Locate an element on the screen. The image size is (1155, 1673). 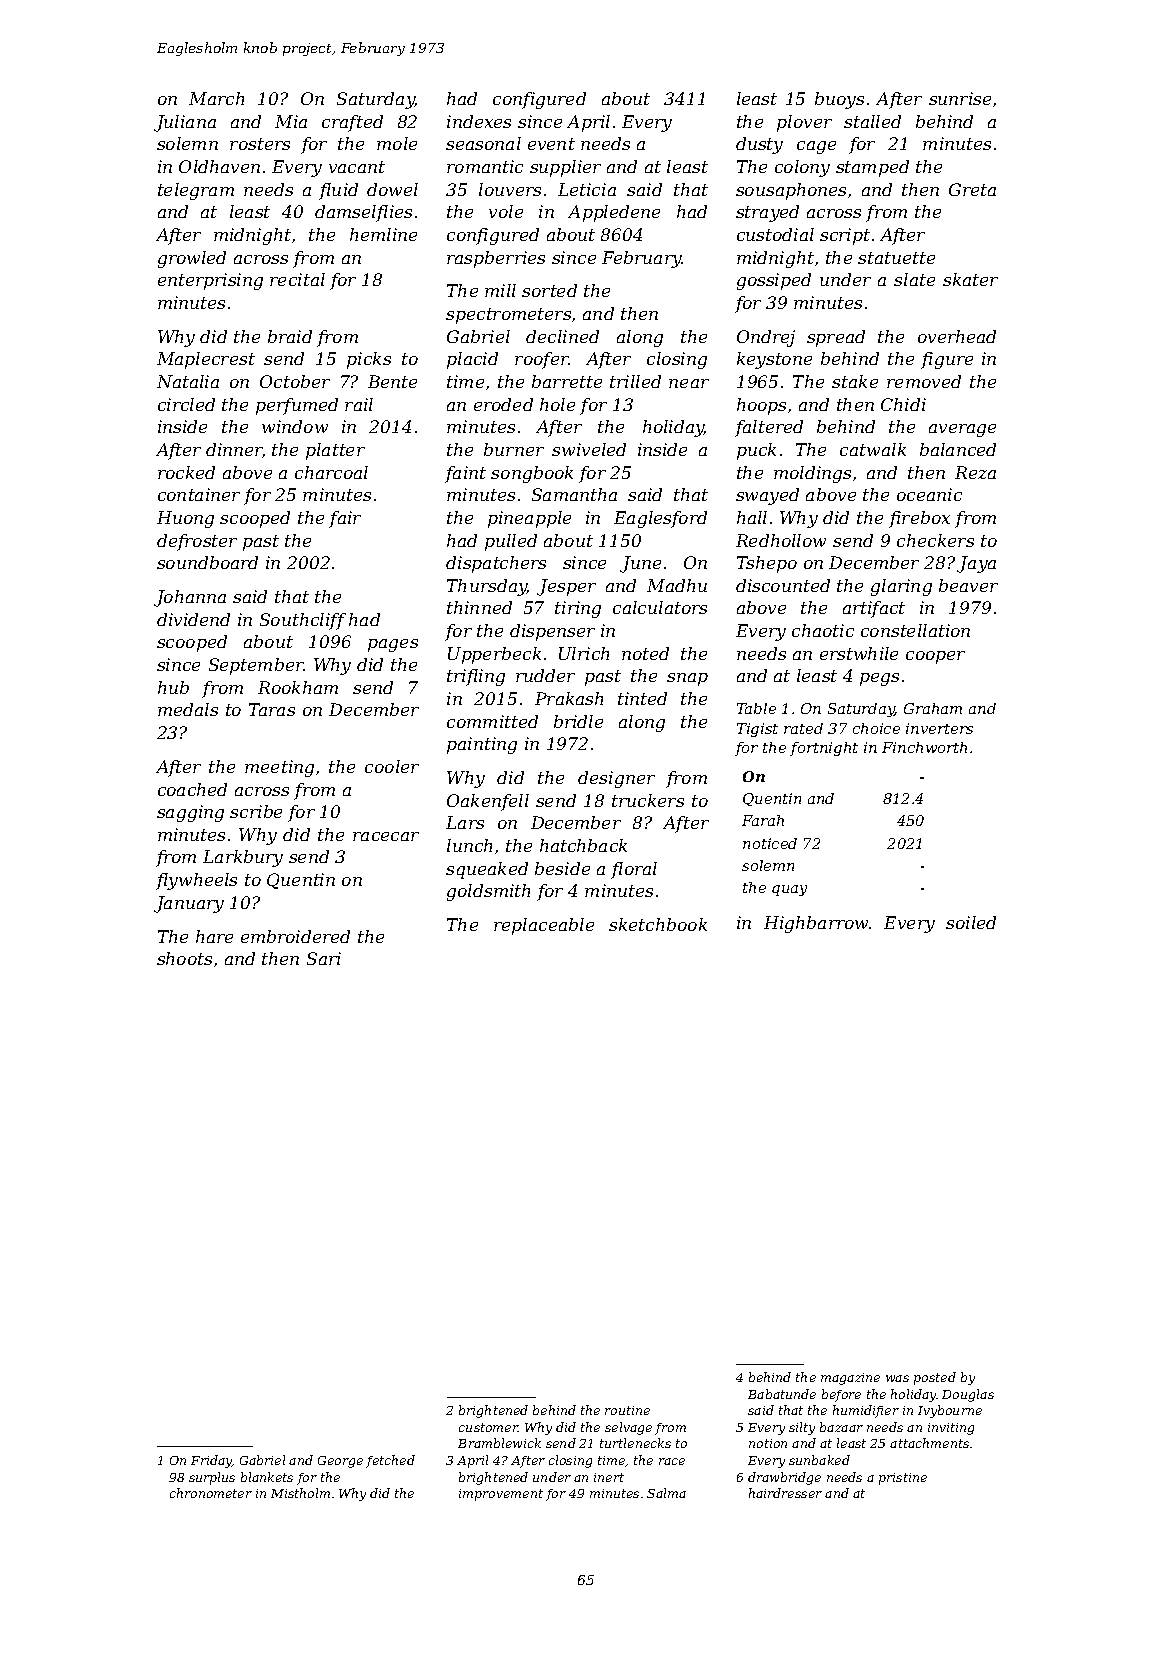
silty is located at coordinates (802, 1428).
